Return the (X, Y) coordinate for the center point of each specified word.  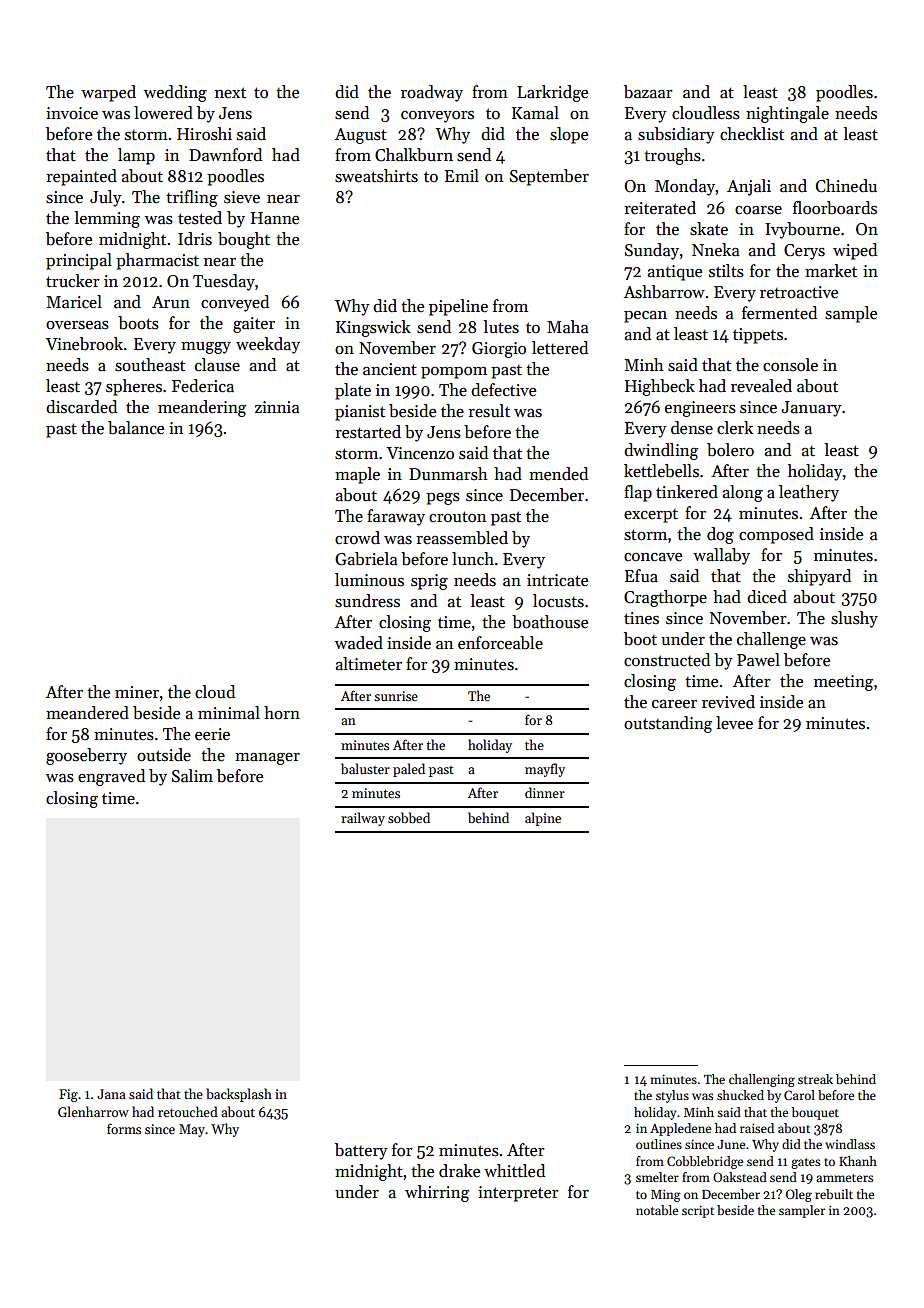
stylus (672, 1096)
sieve (242, 197)
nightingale (787, 114)
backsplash (239, 1095)
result (489, 411)
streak (815, 1079)
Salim (192, 776)
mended (558, 474)
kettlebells (661, 471)
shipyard (819, 577)
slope (569, 135)
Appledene (680, 1129)
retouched (188, 1111)
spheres (134, 387)
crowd (357, 537)
